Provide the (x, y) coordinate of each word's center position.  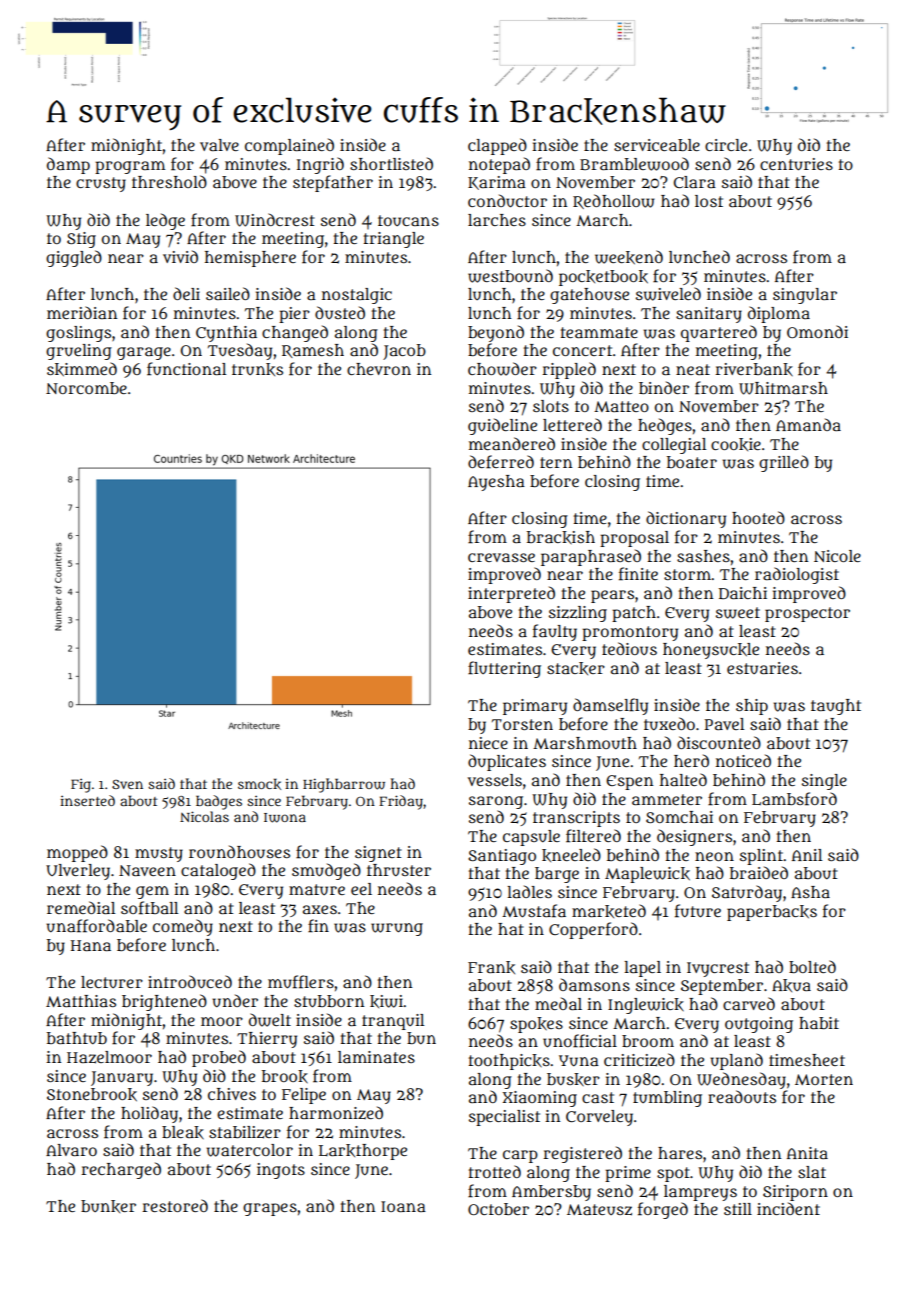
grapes (270, 1209)
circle (726, 145)
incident (788, 1208)
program (130, 167)
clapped (497, 146)
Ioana (403, 1206)
